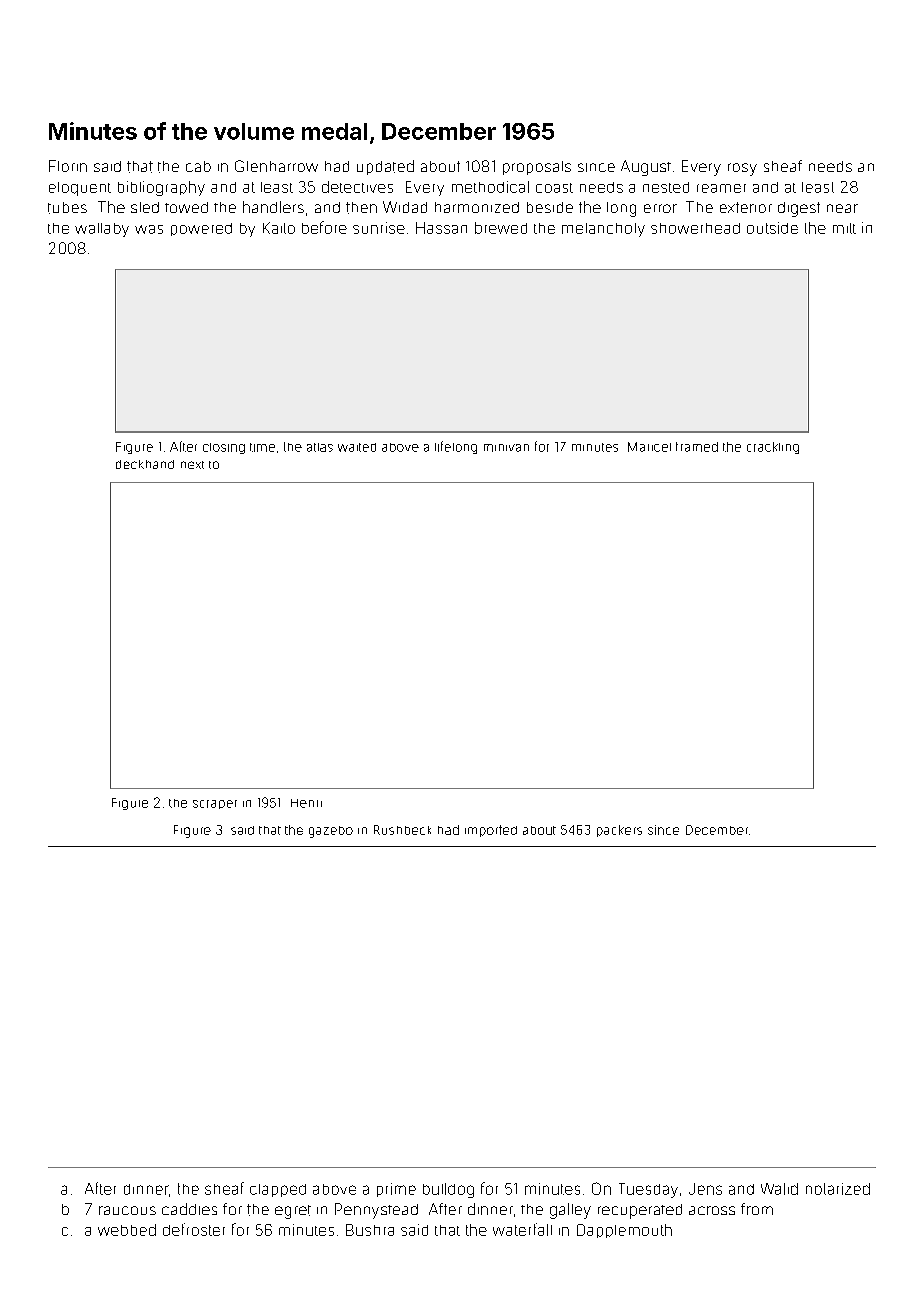 The width and height of the image is (924, 1308). What do you see at coordinates (357, 447) in the image?
I see `waited` at bounding box center [357, 447].
